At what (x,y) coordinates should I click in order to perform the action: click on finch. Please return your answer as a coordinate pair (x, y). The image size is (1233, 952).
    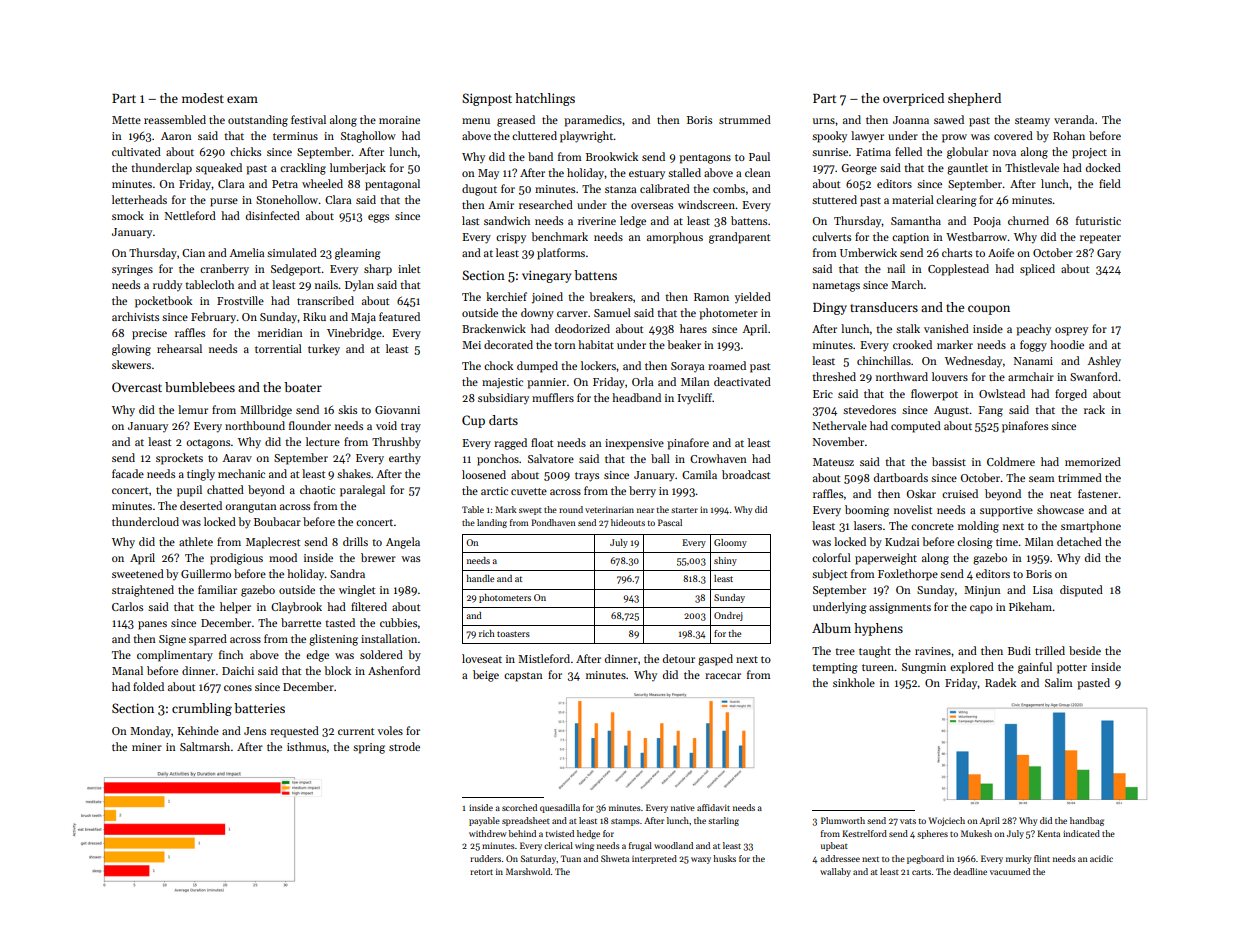
    Looking at the image, I should click on (231, 654).
